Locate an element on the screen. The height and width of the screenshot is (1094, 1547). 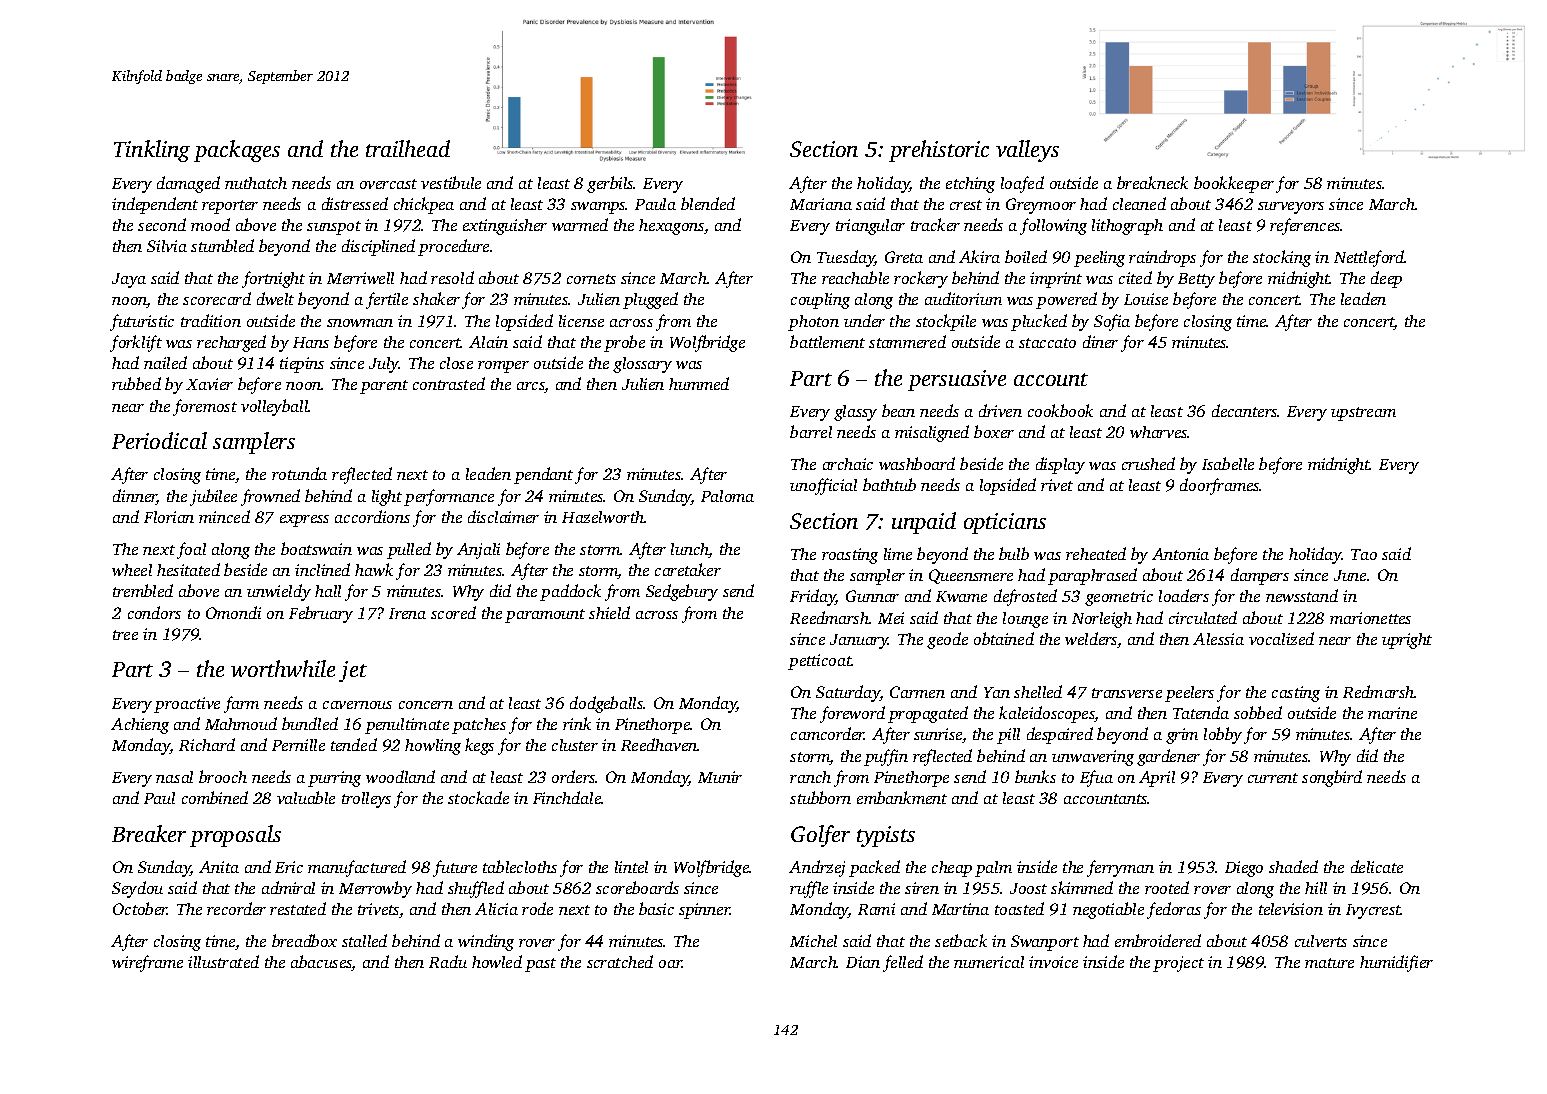
trailhead is located at coordinates (408, 148).
